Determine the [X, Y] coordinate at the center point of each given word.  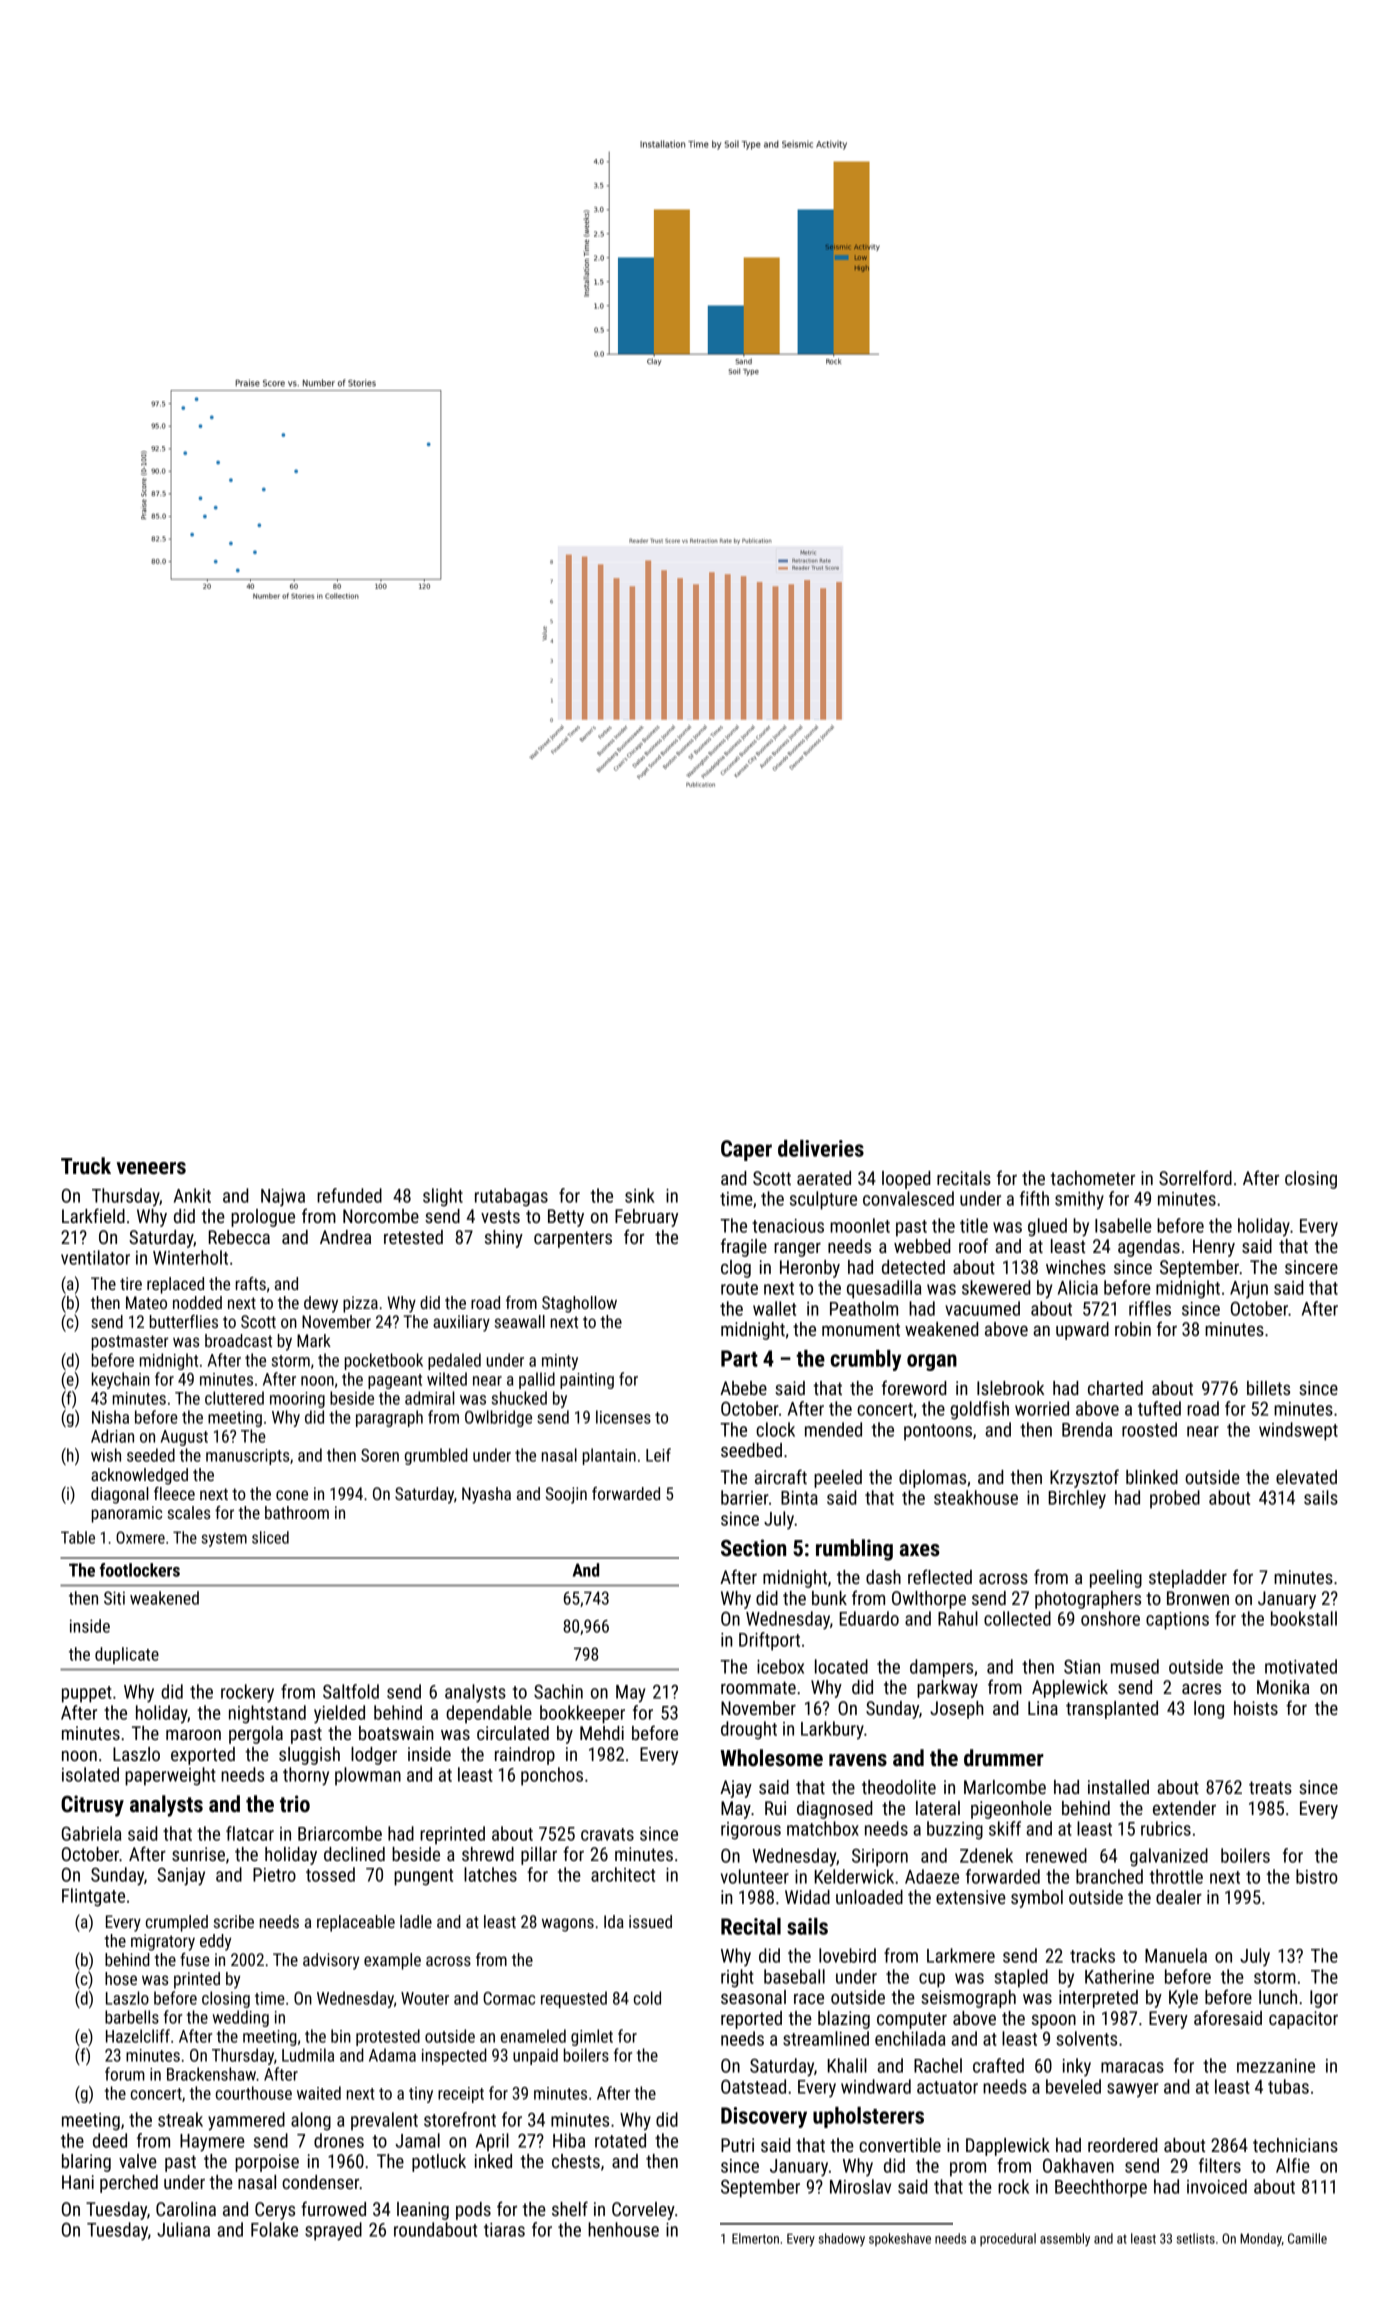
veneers [151, 1168]
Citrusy [92, 1806]
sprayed [333, 2231]
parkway [947, 1689]
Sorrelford [1195, 1177]
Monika [1283, 1687]
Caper [746, 1150]
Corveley [643, 2211]
